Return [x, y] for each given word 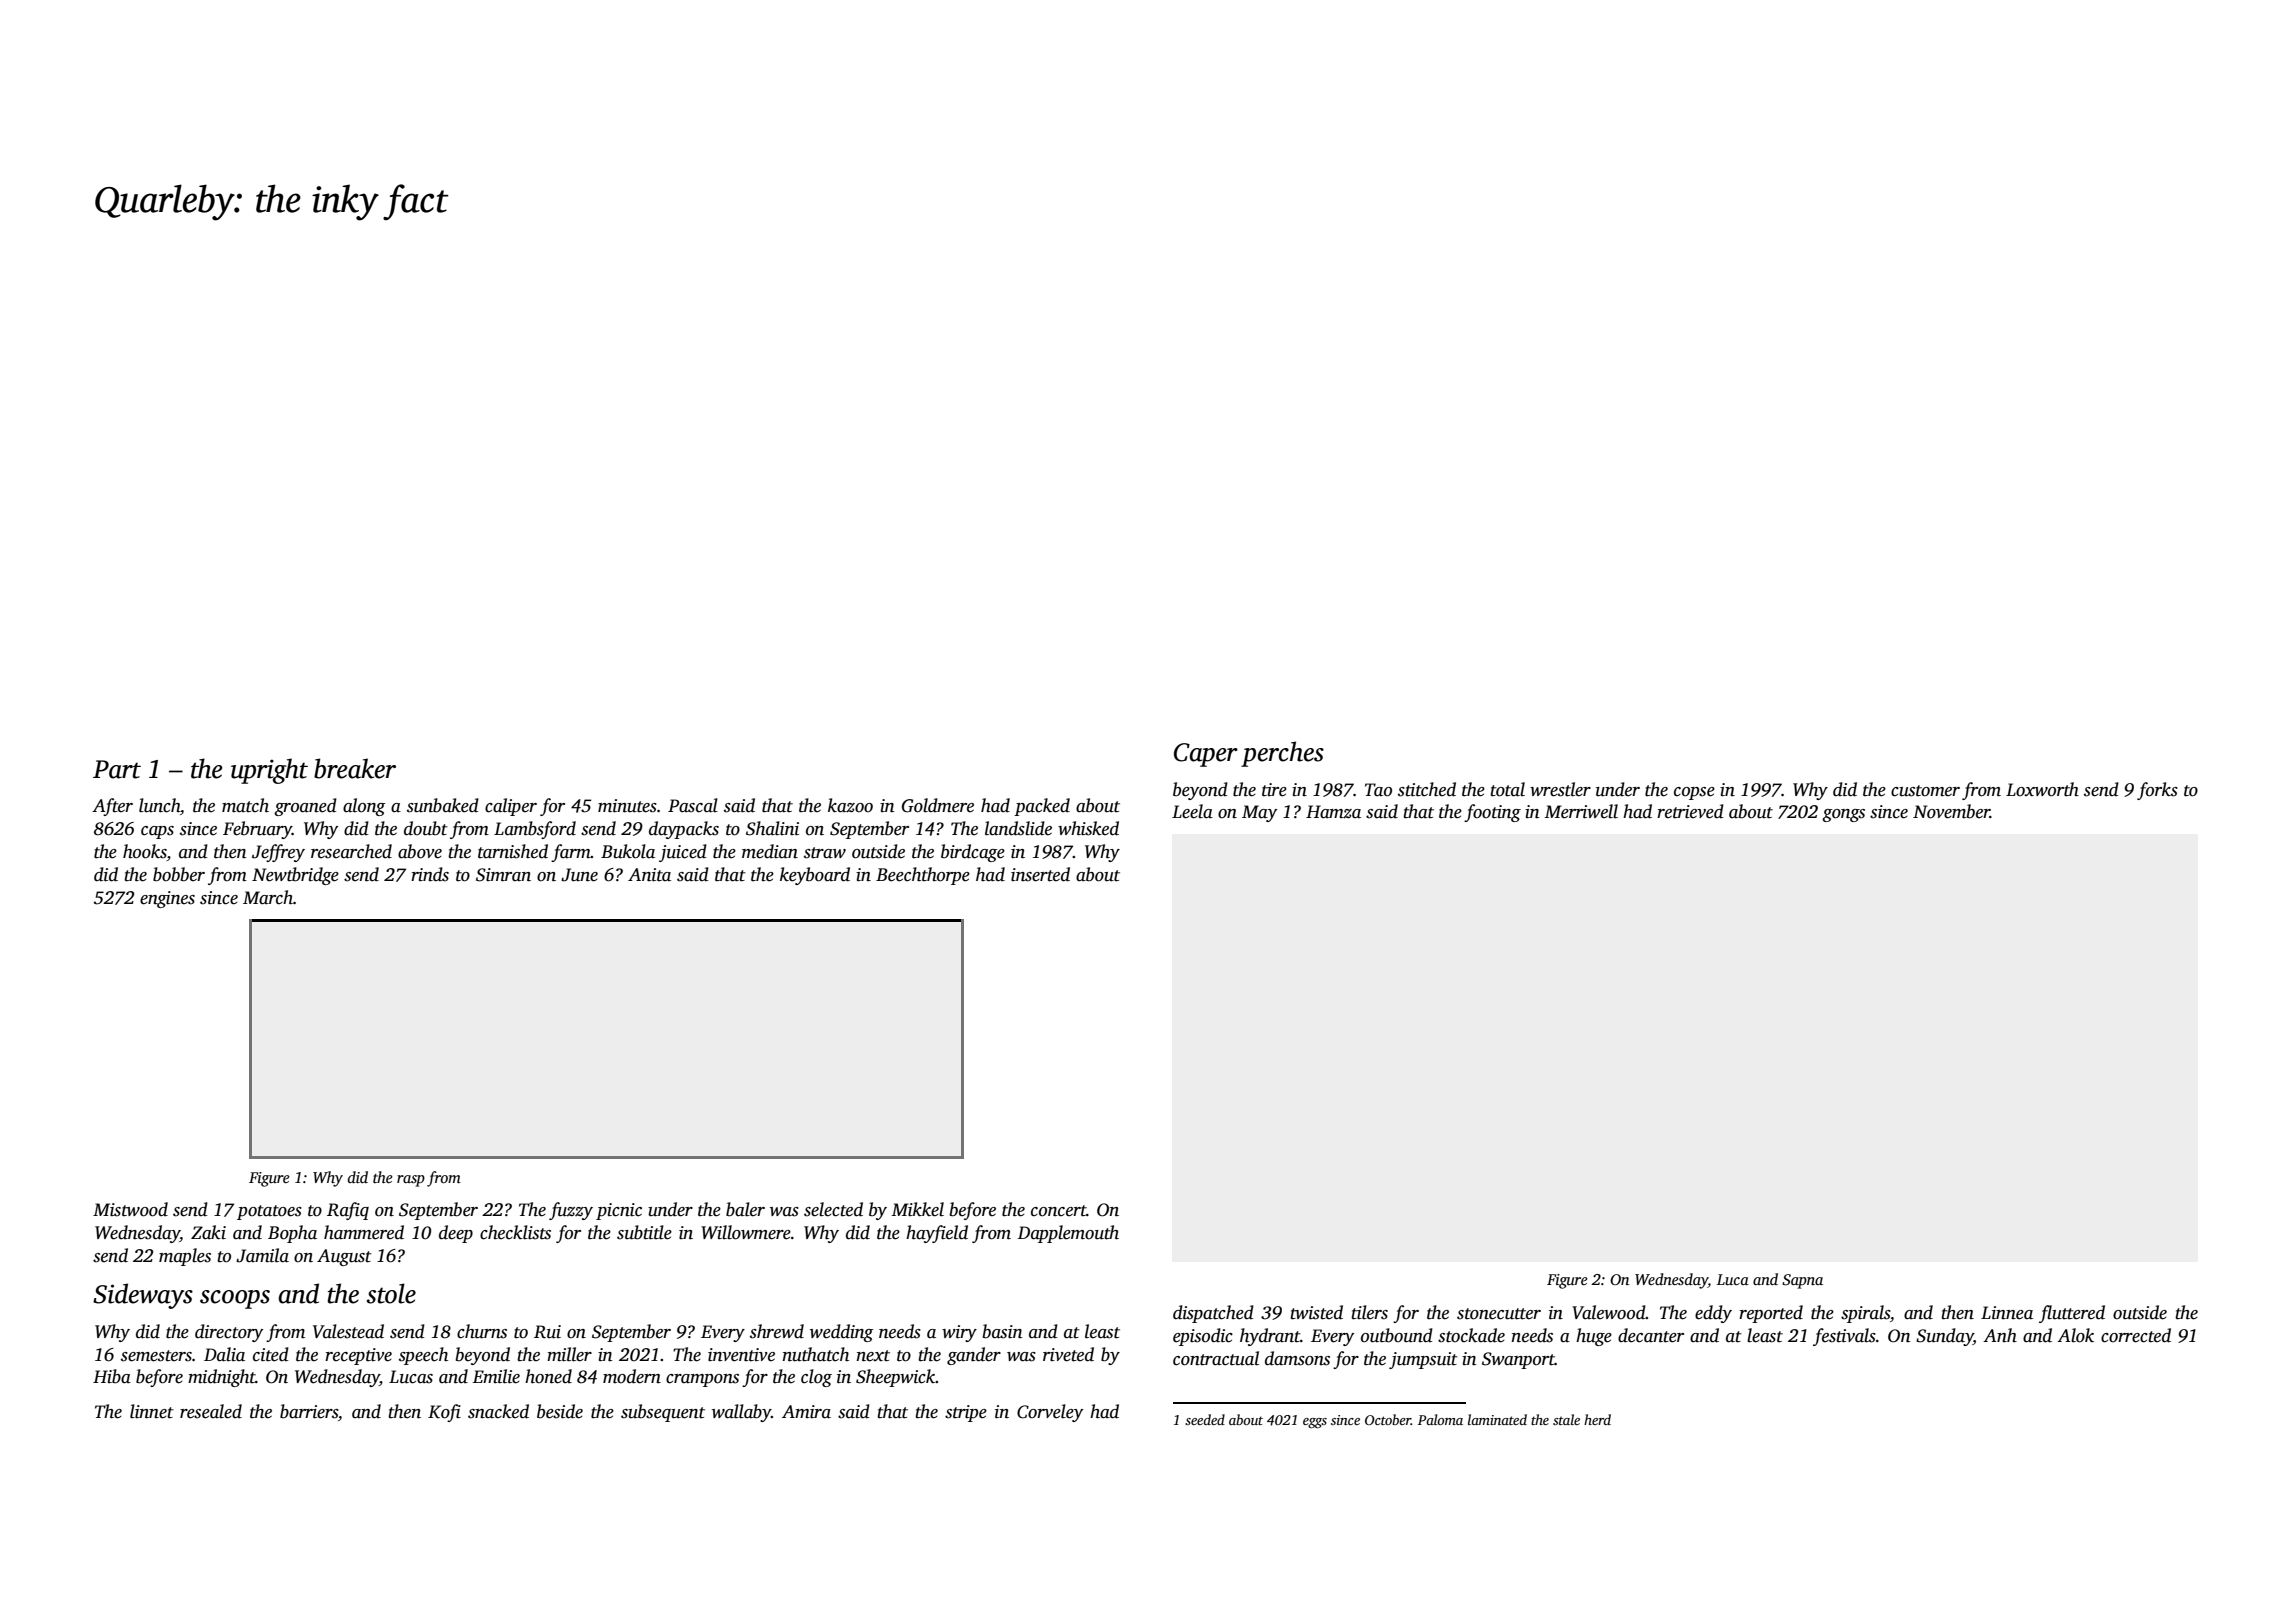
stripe [966, 1413]
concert [1059, 1211]
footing [1492, 813]
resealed [211, 1411]
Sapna [1802, 1281]
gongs [1843, 815]
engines [167, 899]
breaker [355, 768]
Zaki [208, 1232]
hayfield [937, 1234]
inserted [1040, 874]
